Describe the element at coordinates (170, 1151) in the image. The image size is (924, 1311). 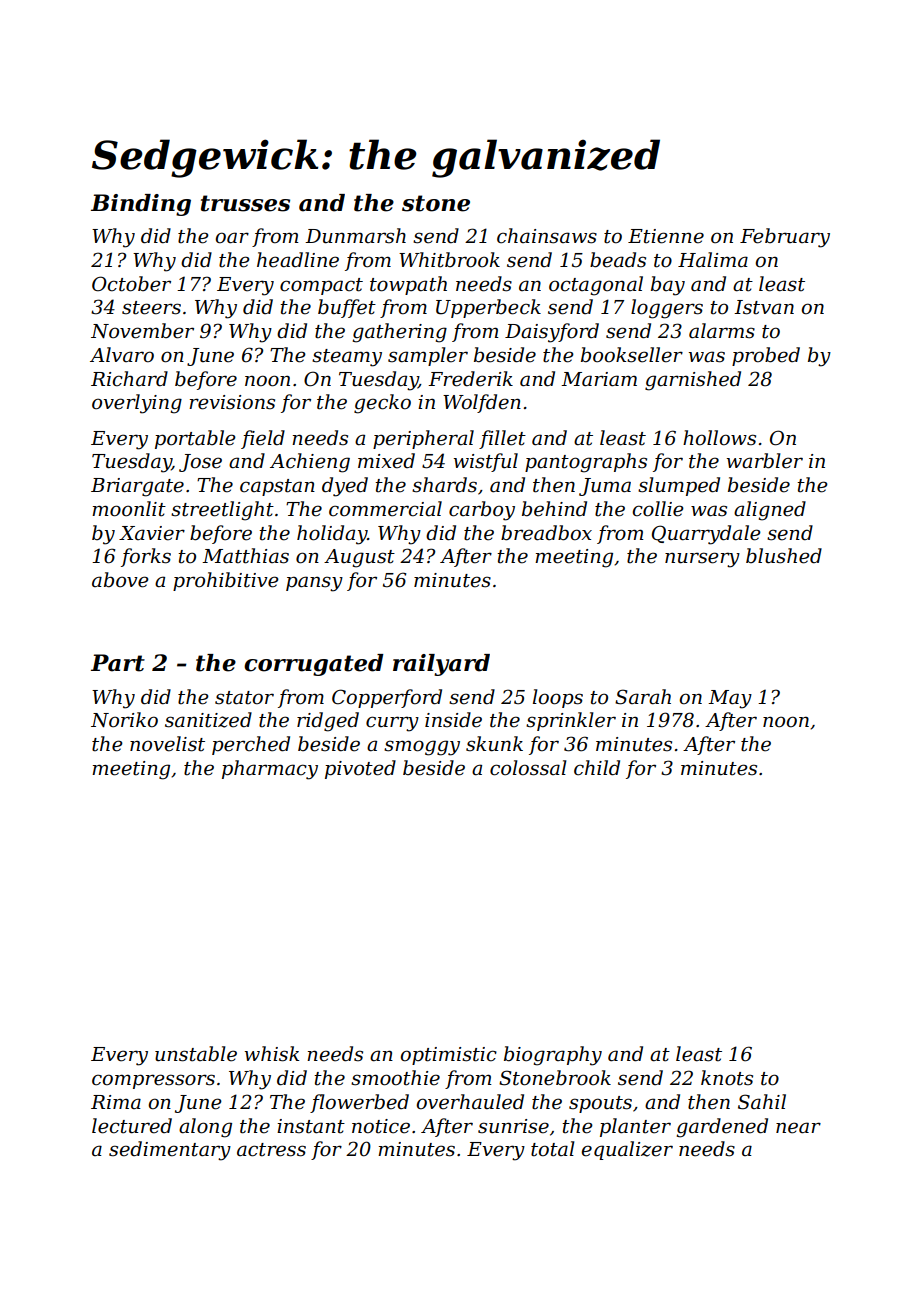
I see `sedimentary` at that location.
